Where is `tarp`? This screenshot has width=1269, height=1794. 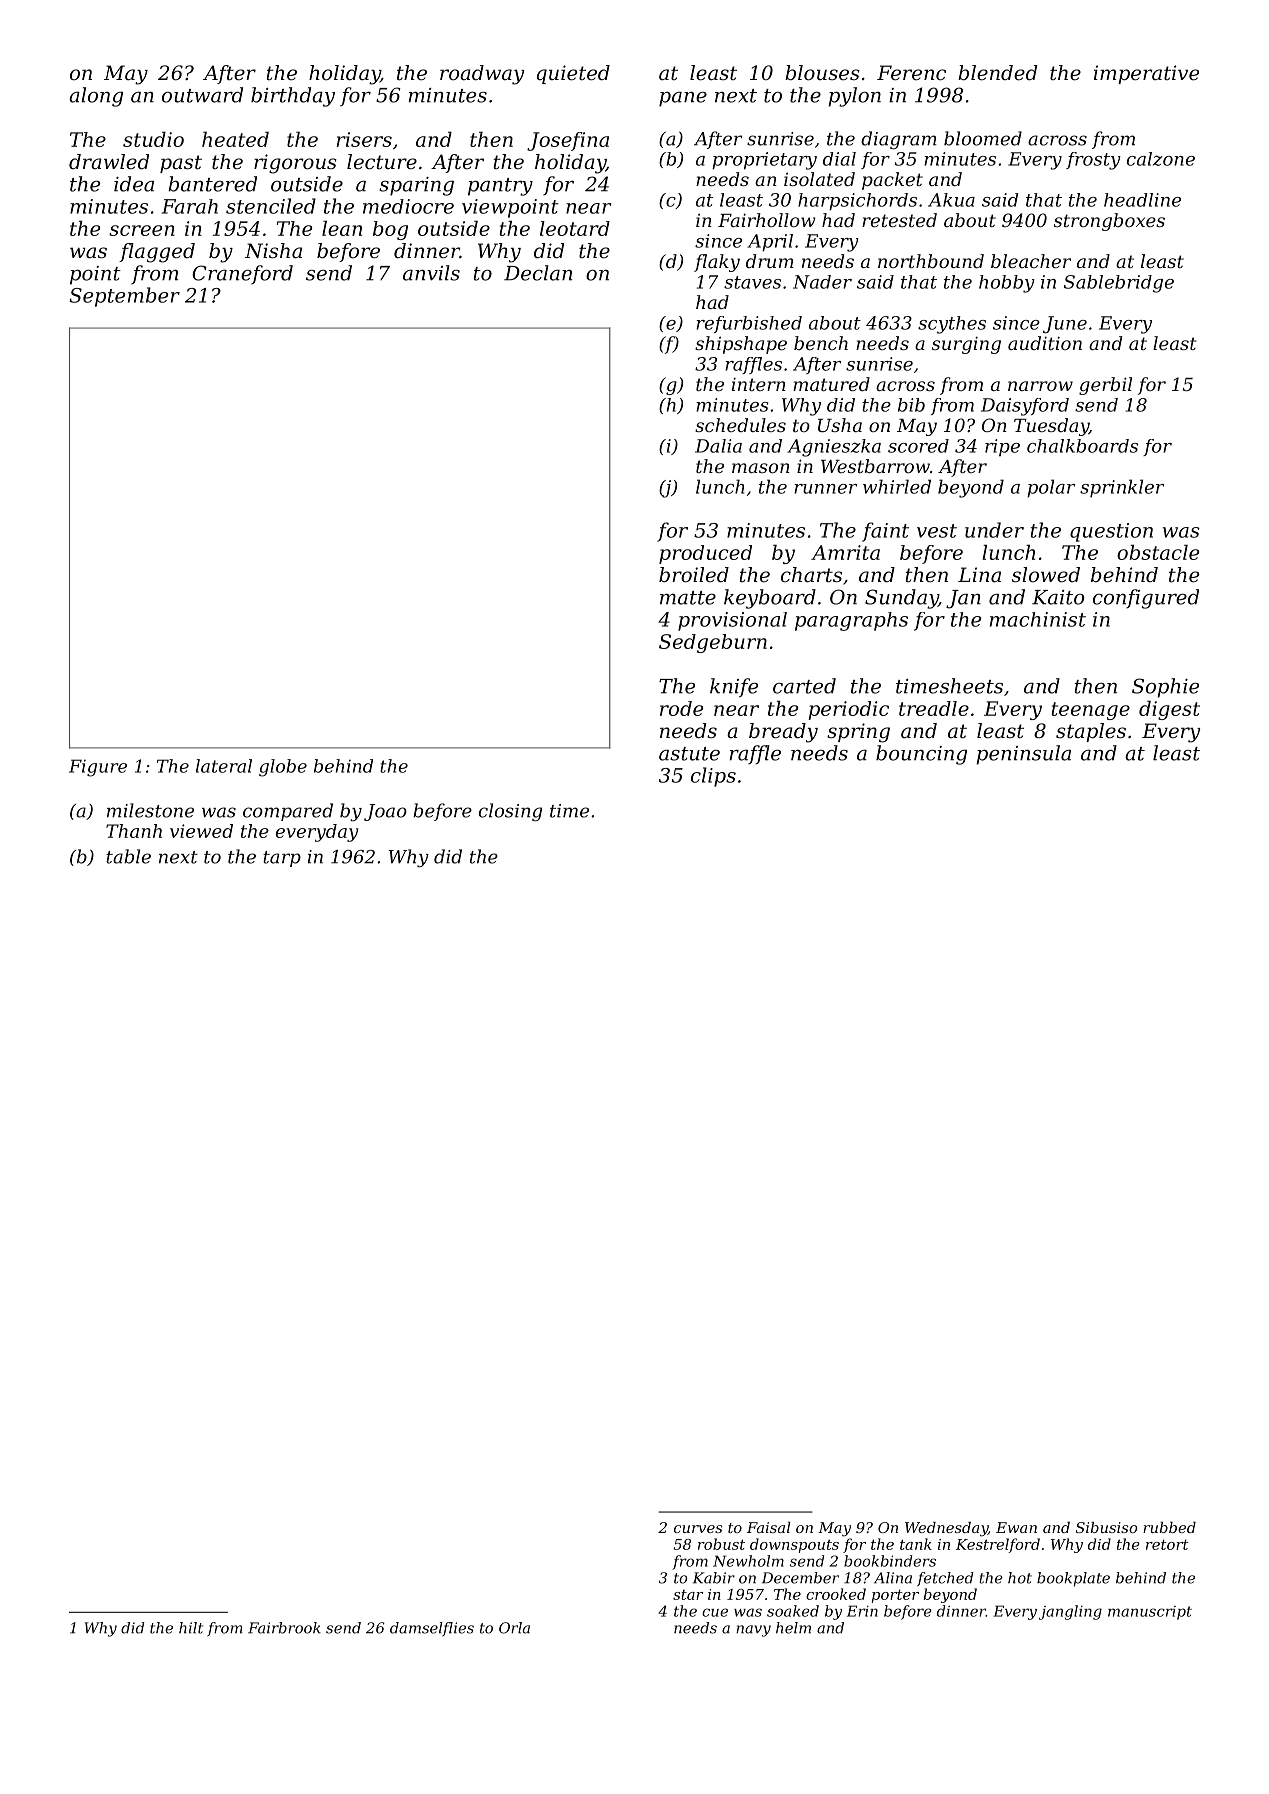 tarp is located at coordinates (282, 859).
